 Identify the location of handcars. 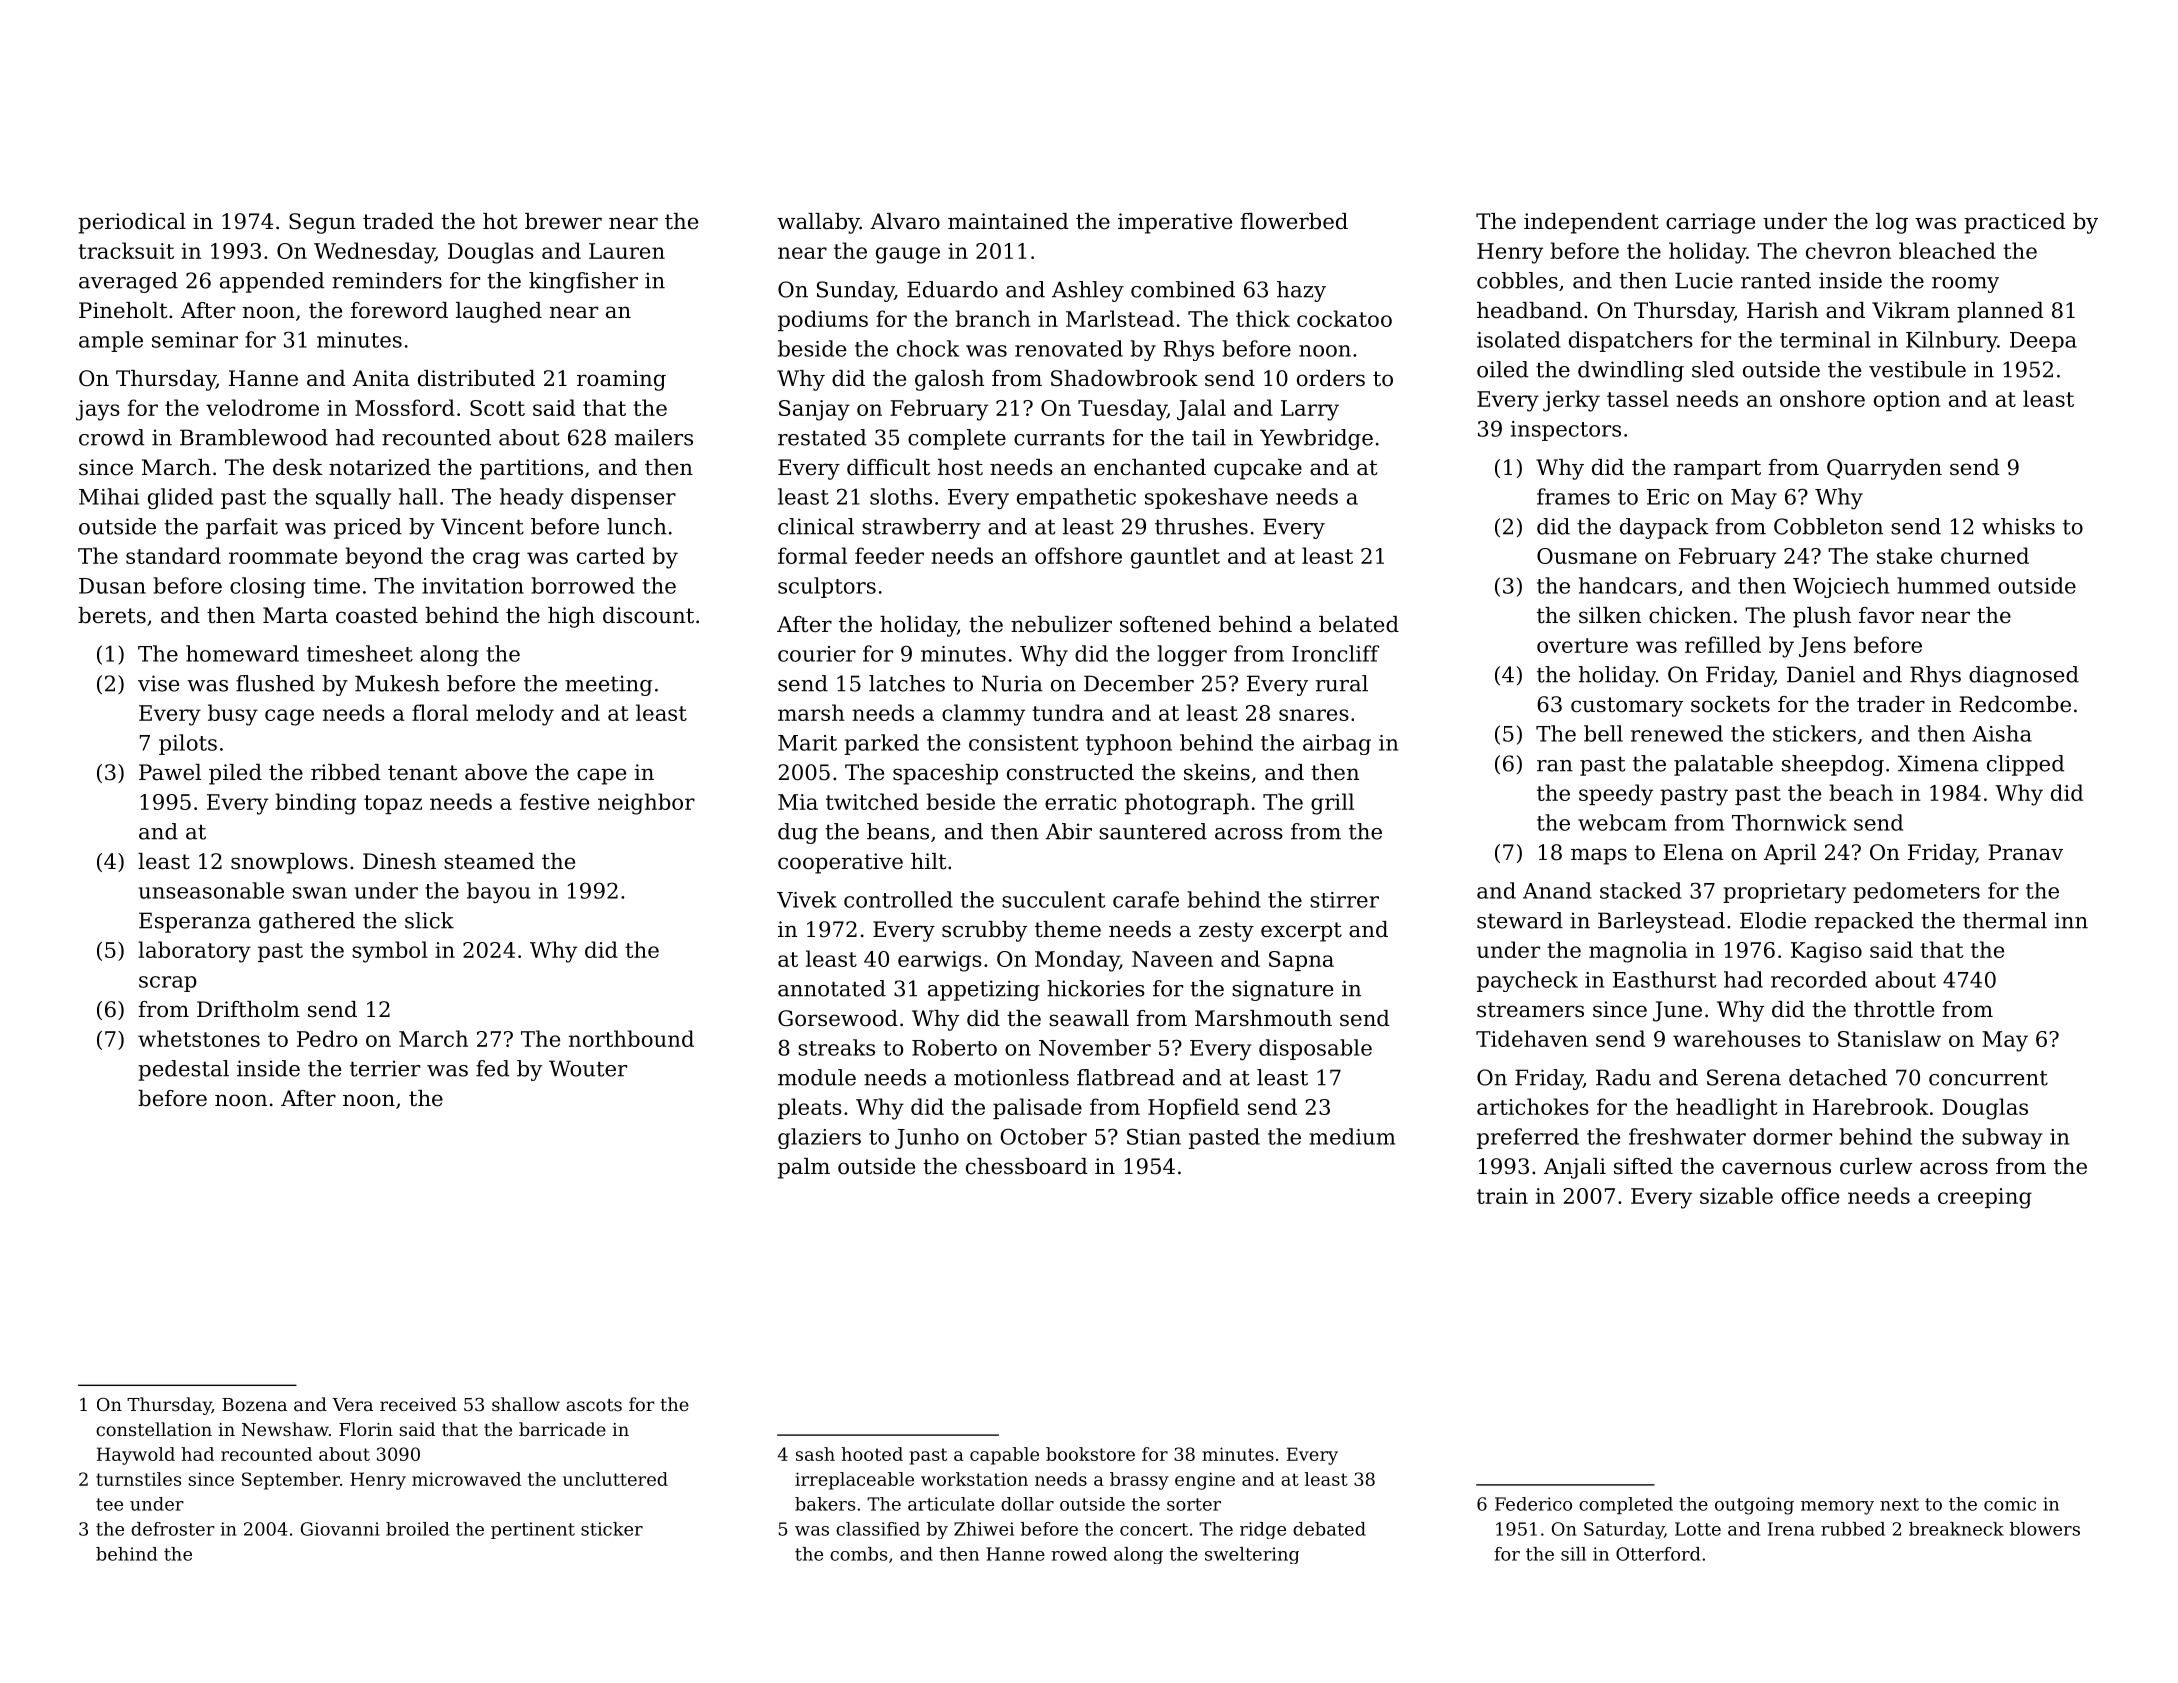
(1628, 585).
